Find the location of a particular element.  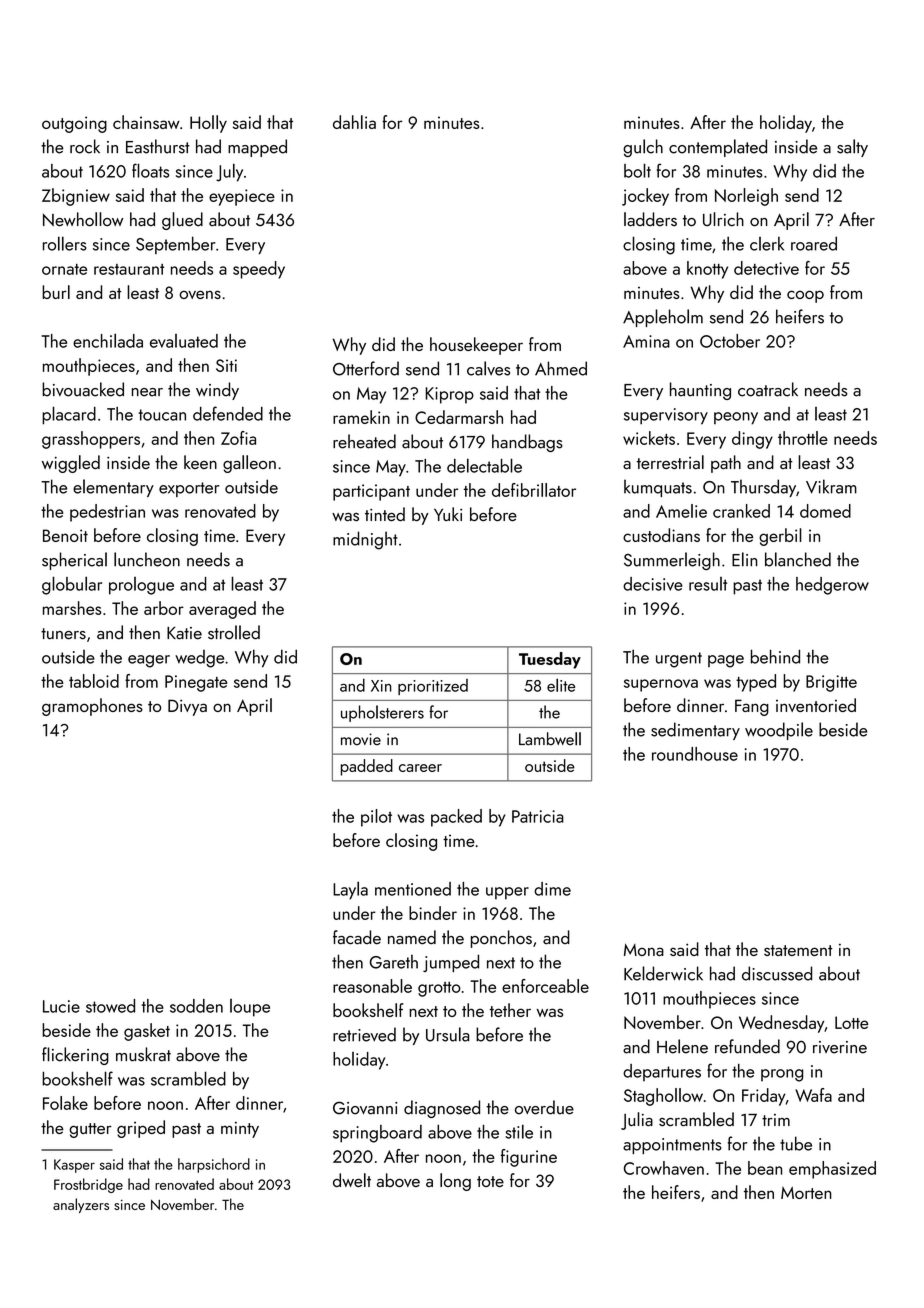

Pinegate is located at coordinates (196, 683).
